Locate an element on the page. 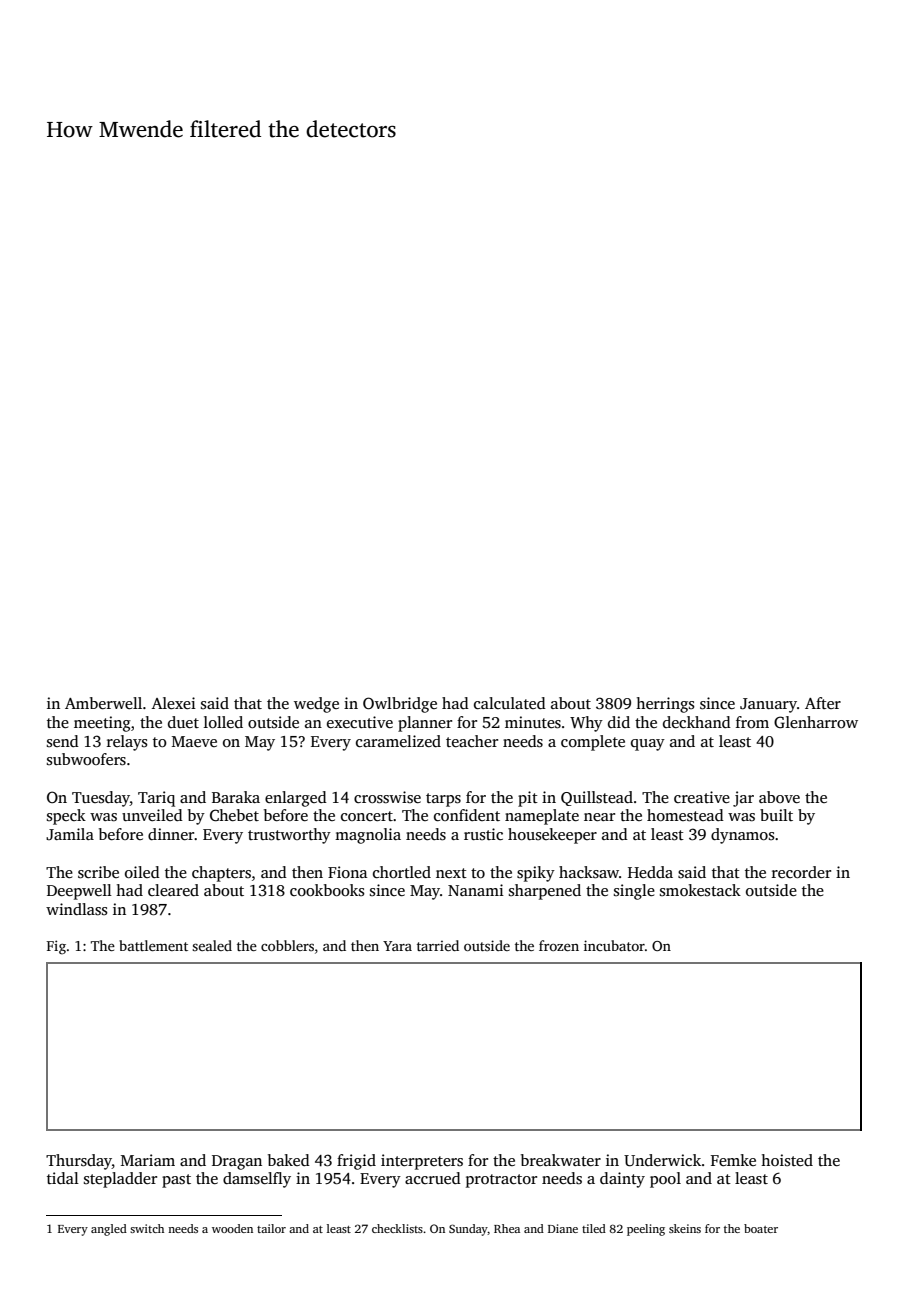 This document has height=1316, width=908. lolled is located at coordinates (223, 722).
